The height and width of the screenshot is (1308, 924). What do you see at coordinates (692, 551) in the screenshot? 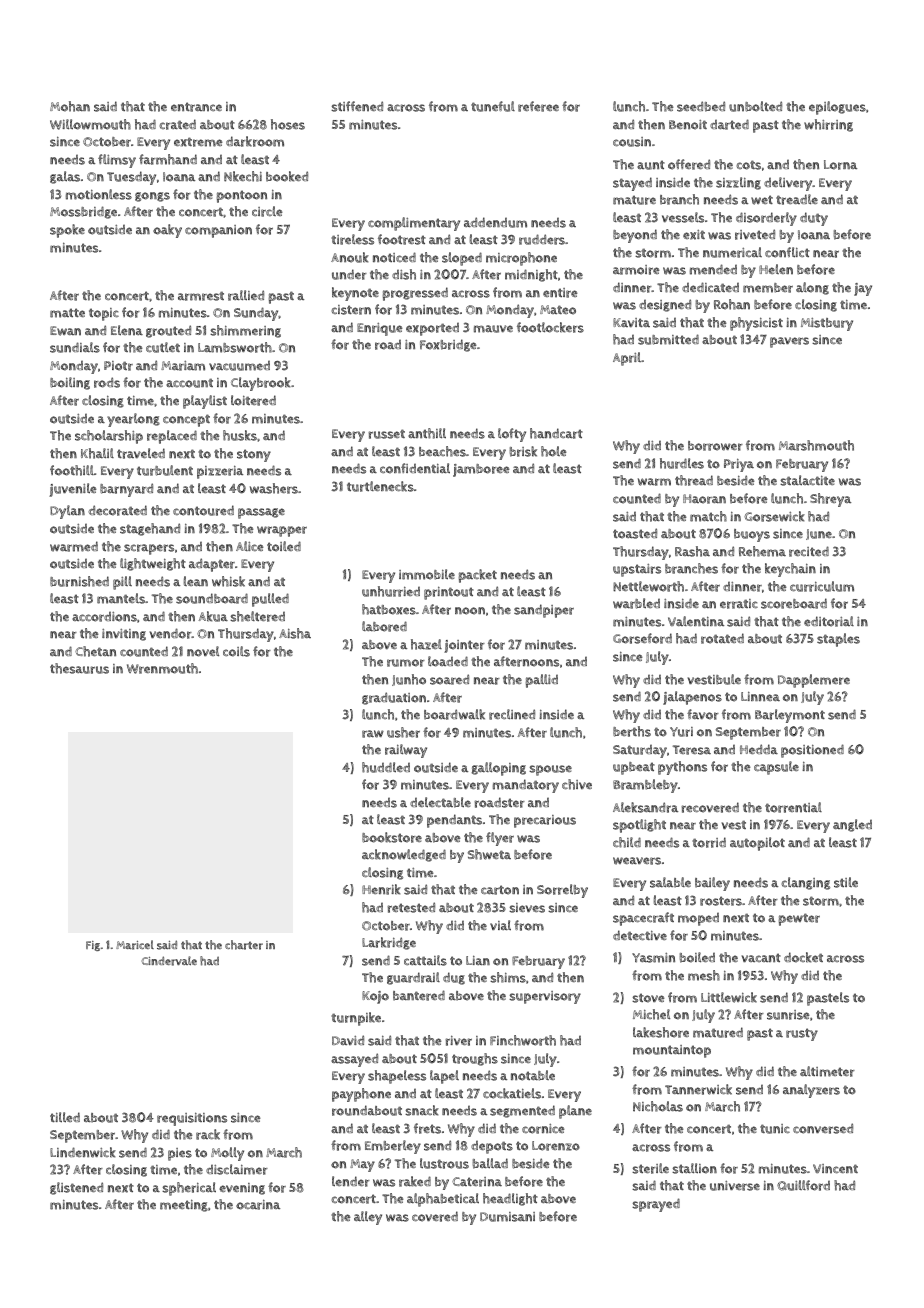
I see `Rasha` at bounding box center [692, 551].
